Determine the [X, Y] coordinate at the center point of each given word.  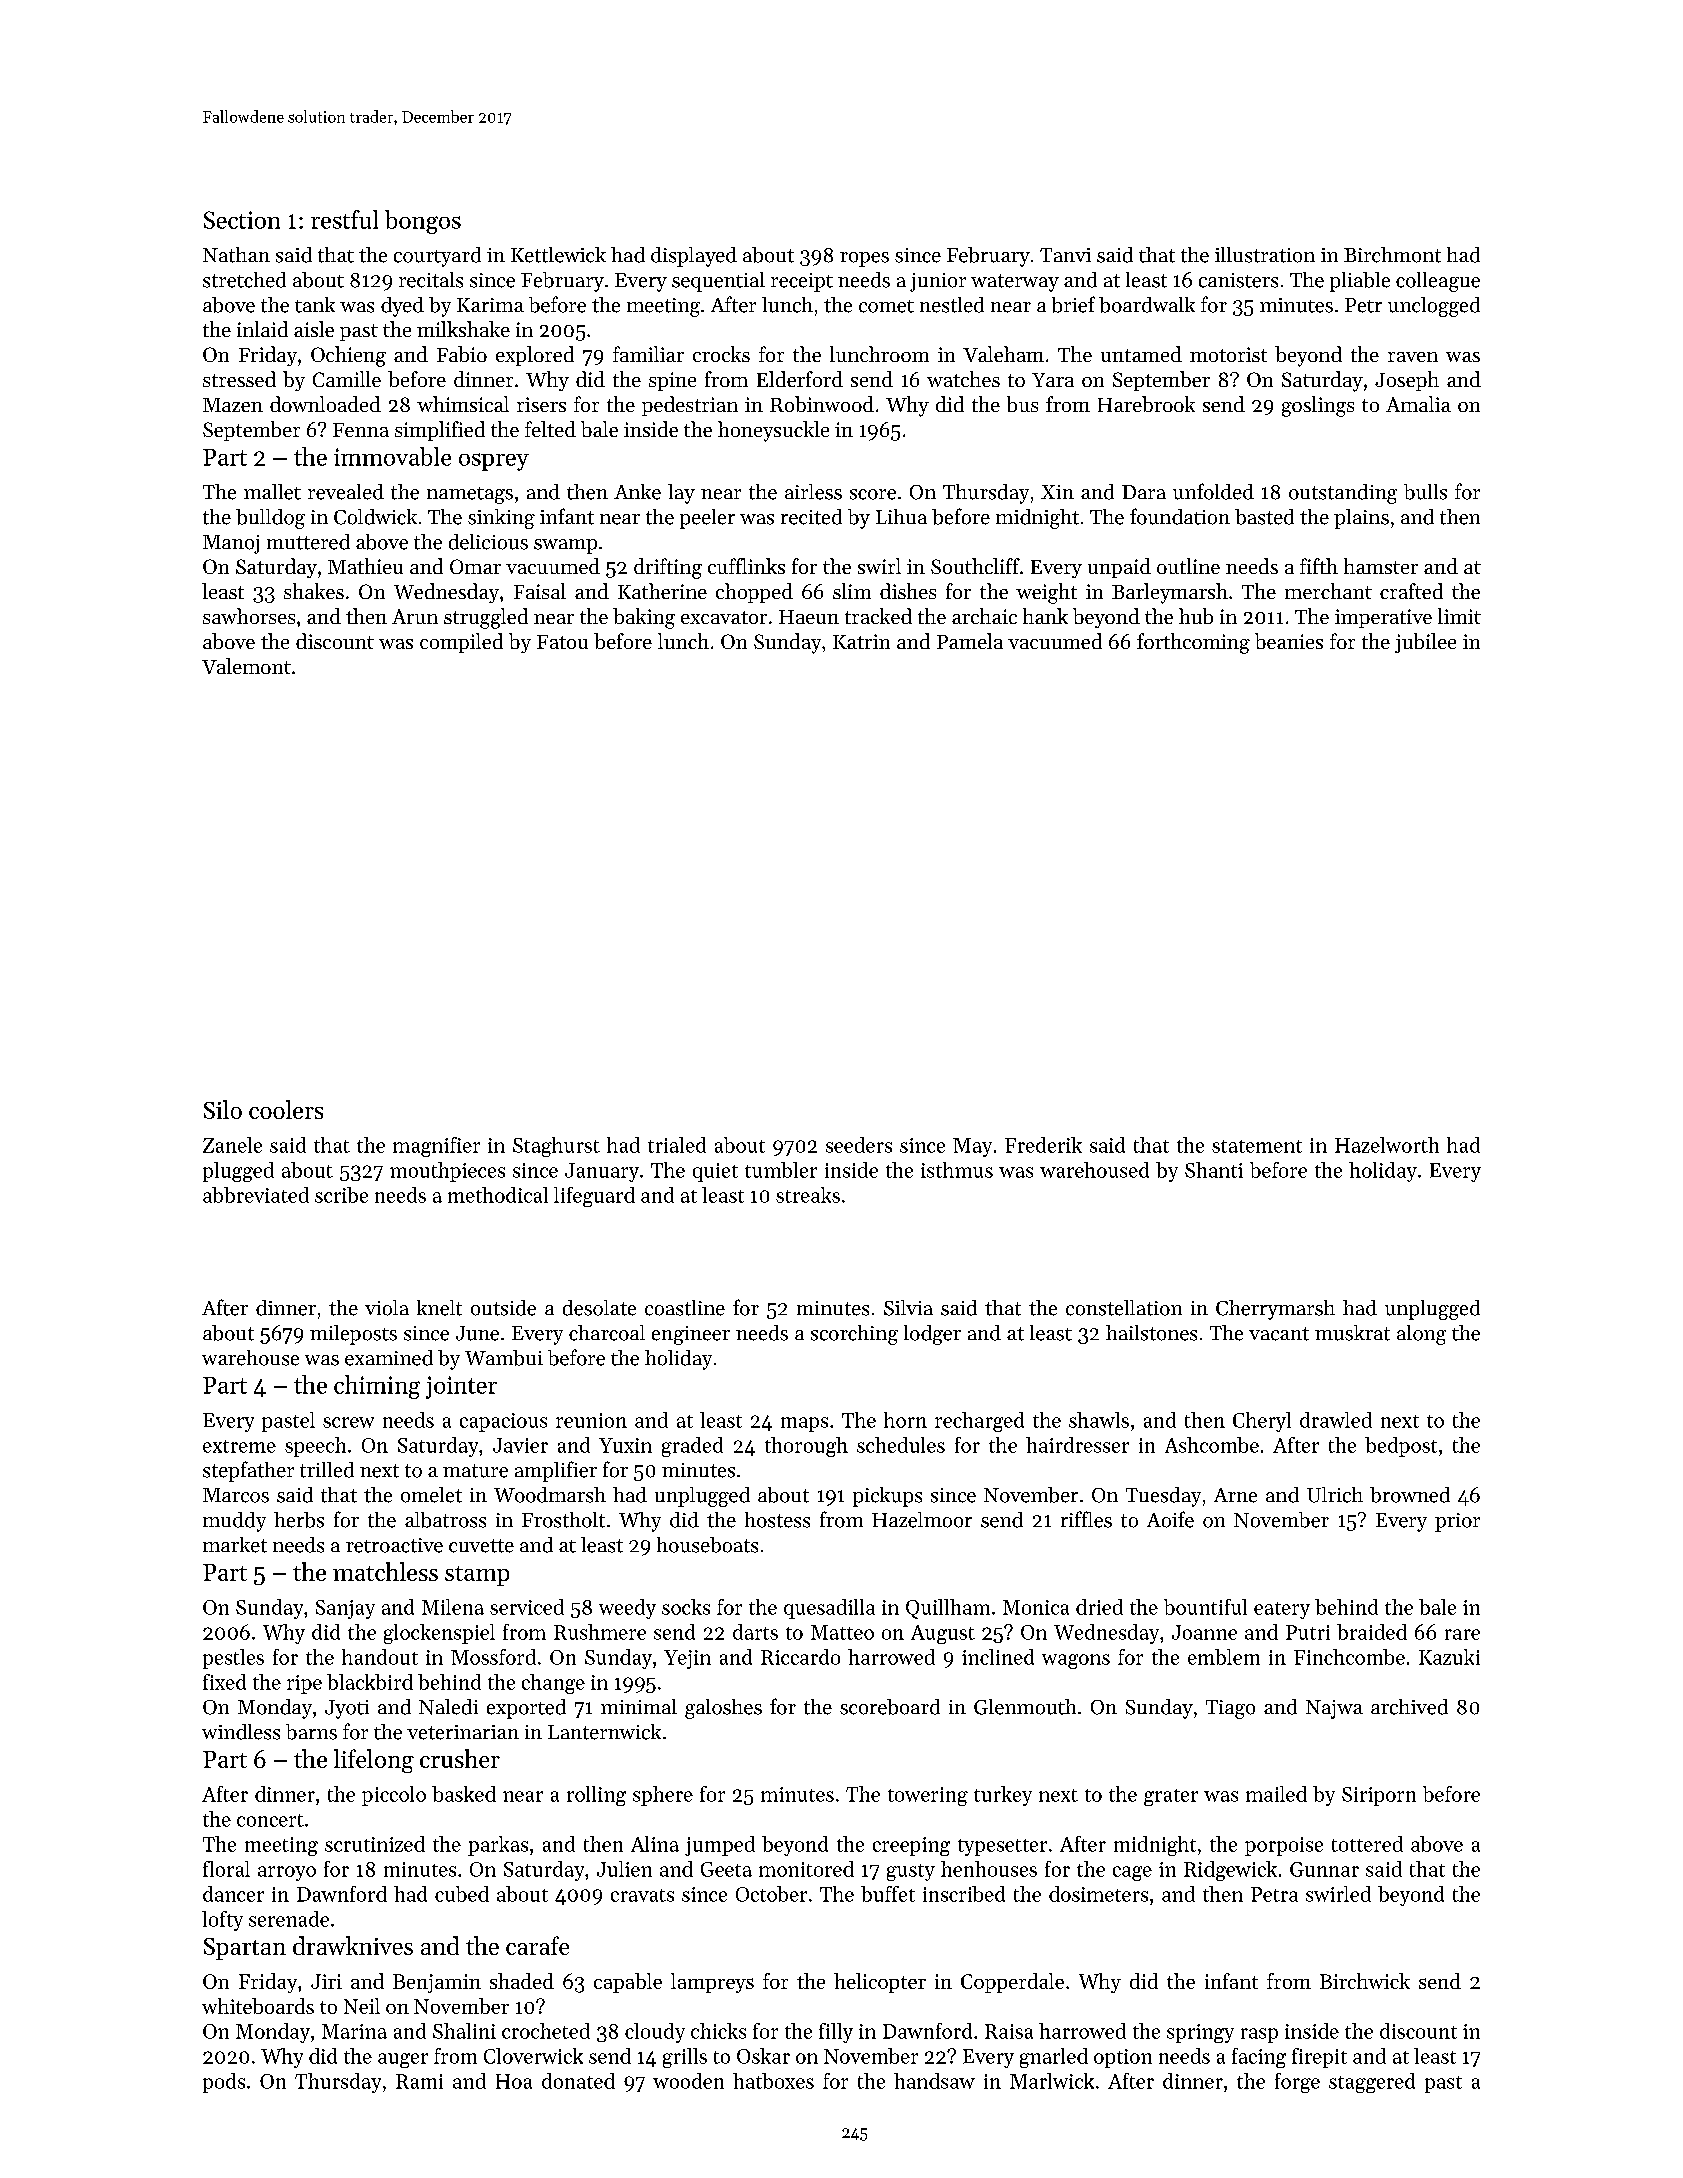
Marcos [236, 1495]
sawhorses [249, 616]
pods [224, 2083]
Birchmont [1392, 255]
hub [1196, 616]
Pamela [970, 641]
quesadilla [829, 1609]
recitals [431, 280]
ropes [864, 259]
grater [1171, 1797]
